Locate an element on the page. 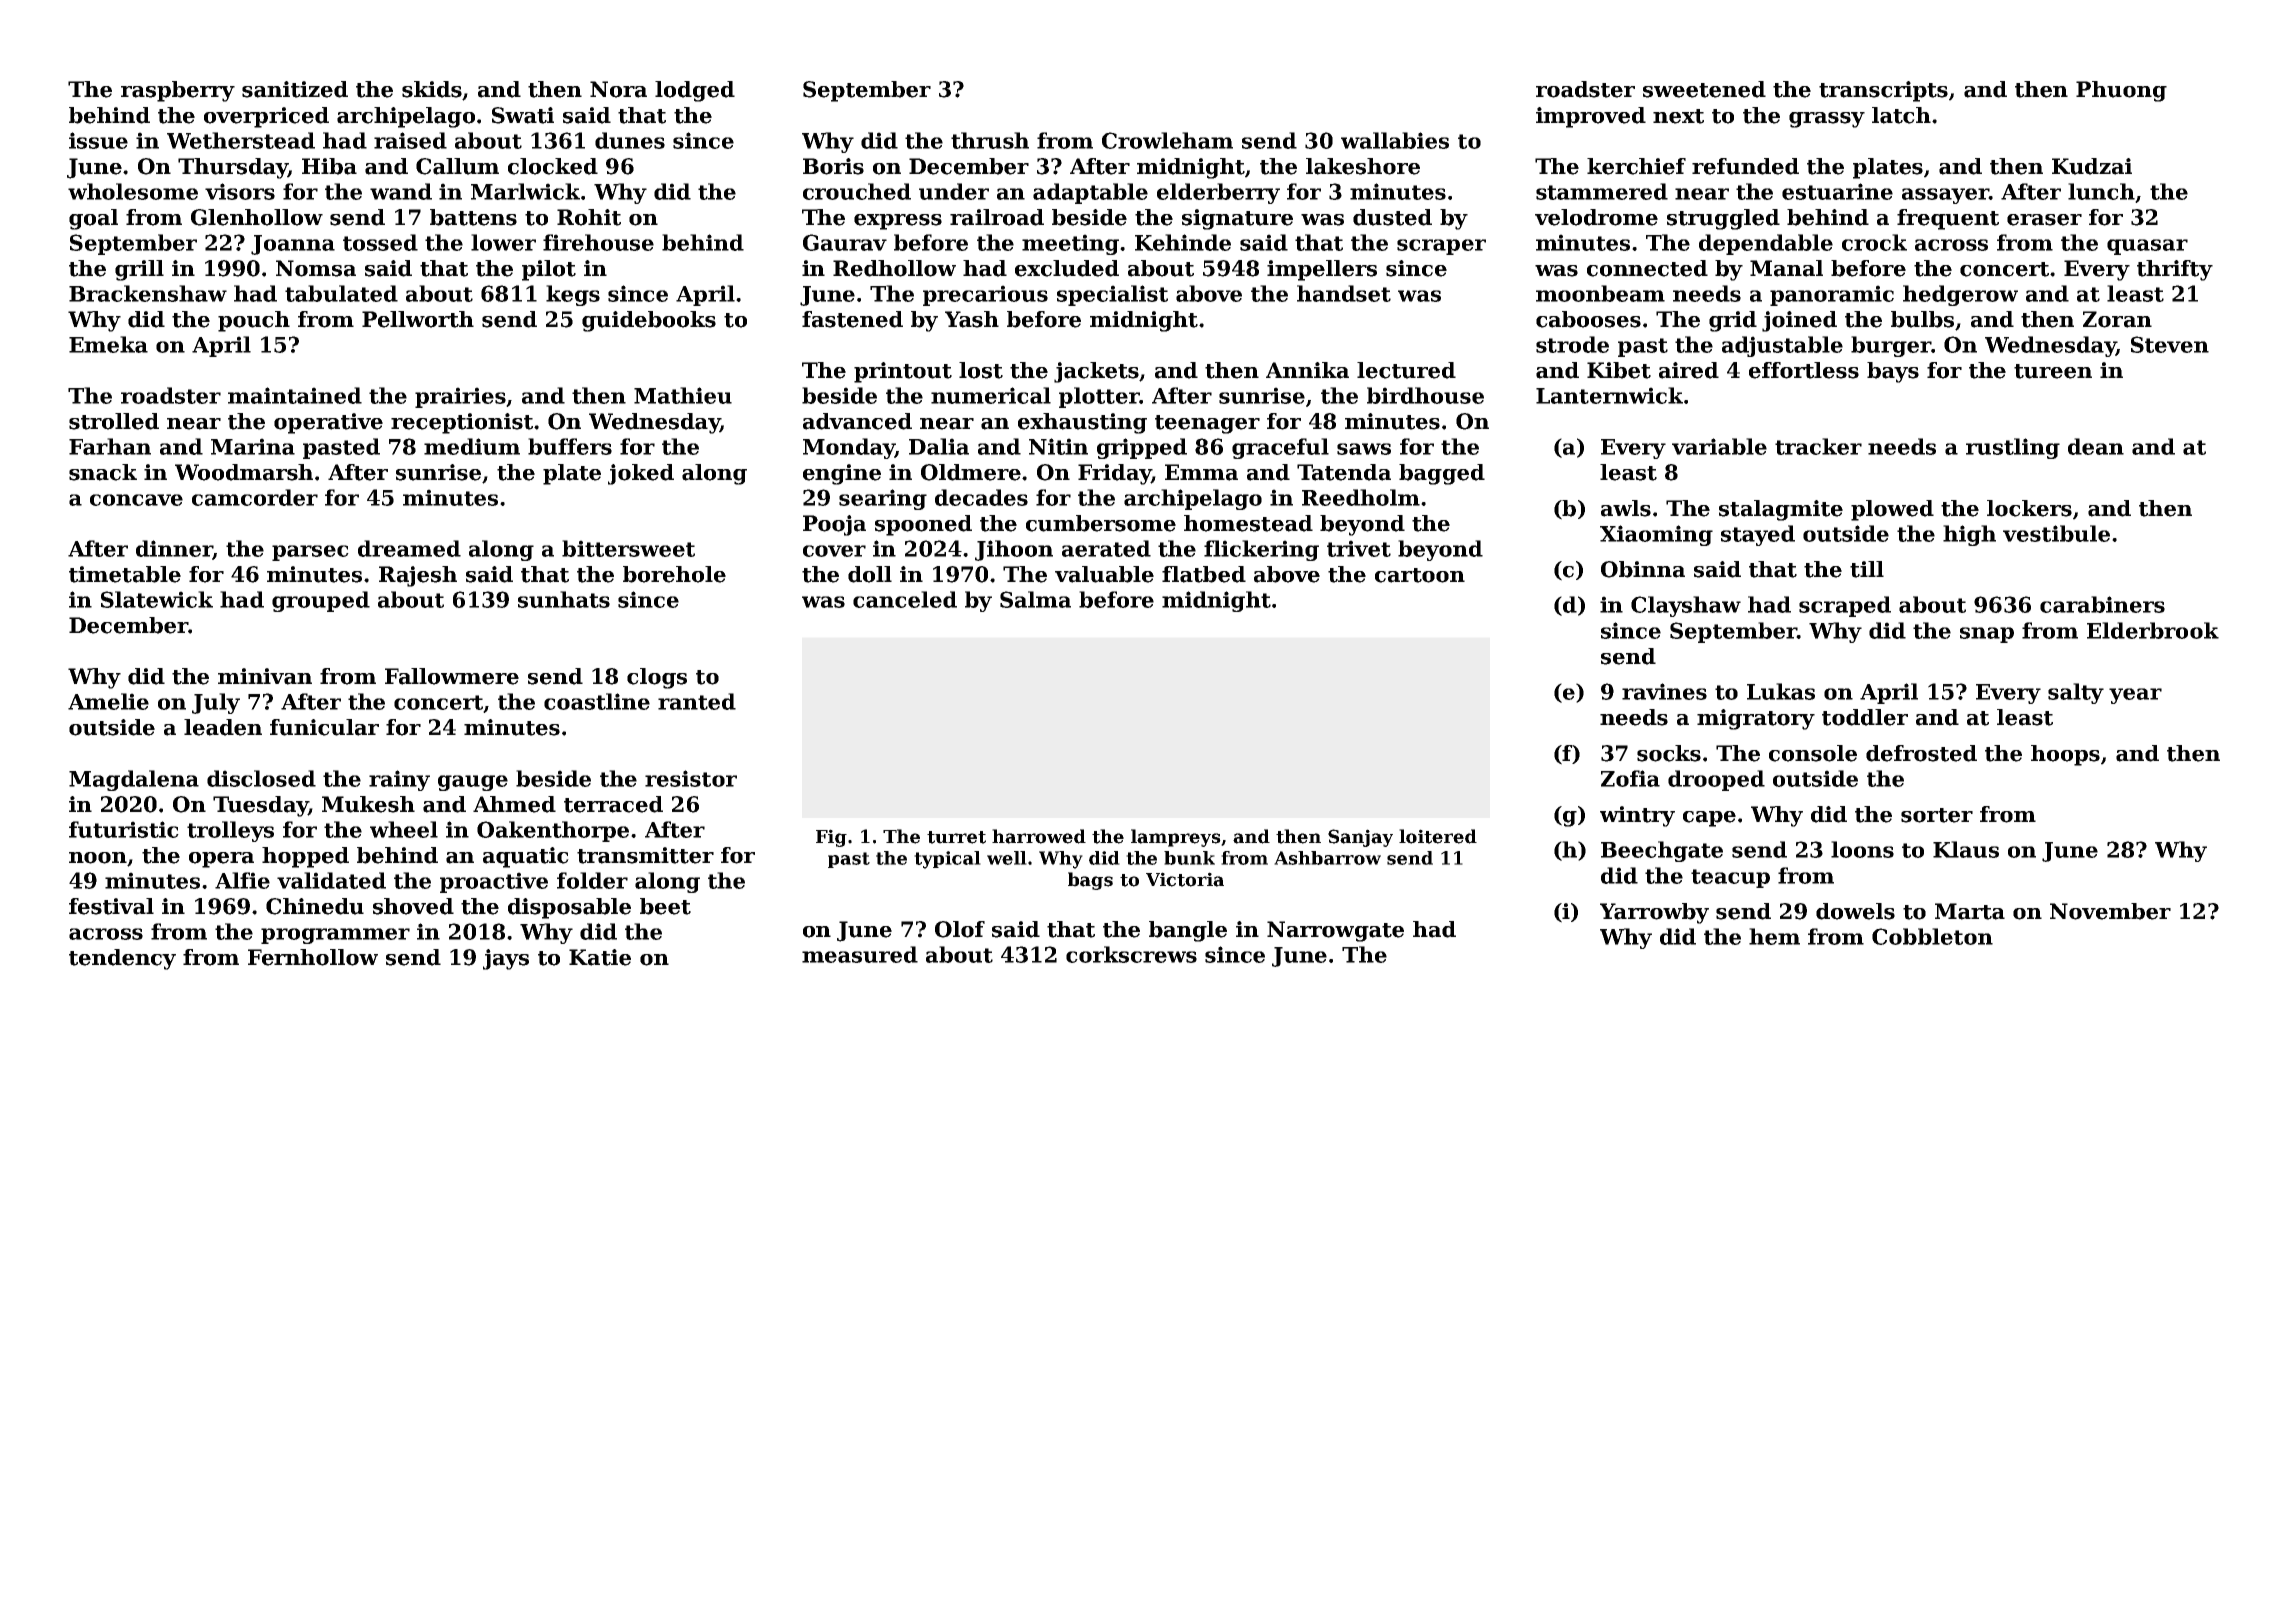 This page has width=2292, height=1620. dinner is located at coordinates (174, 549).
